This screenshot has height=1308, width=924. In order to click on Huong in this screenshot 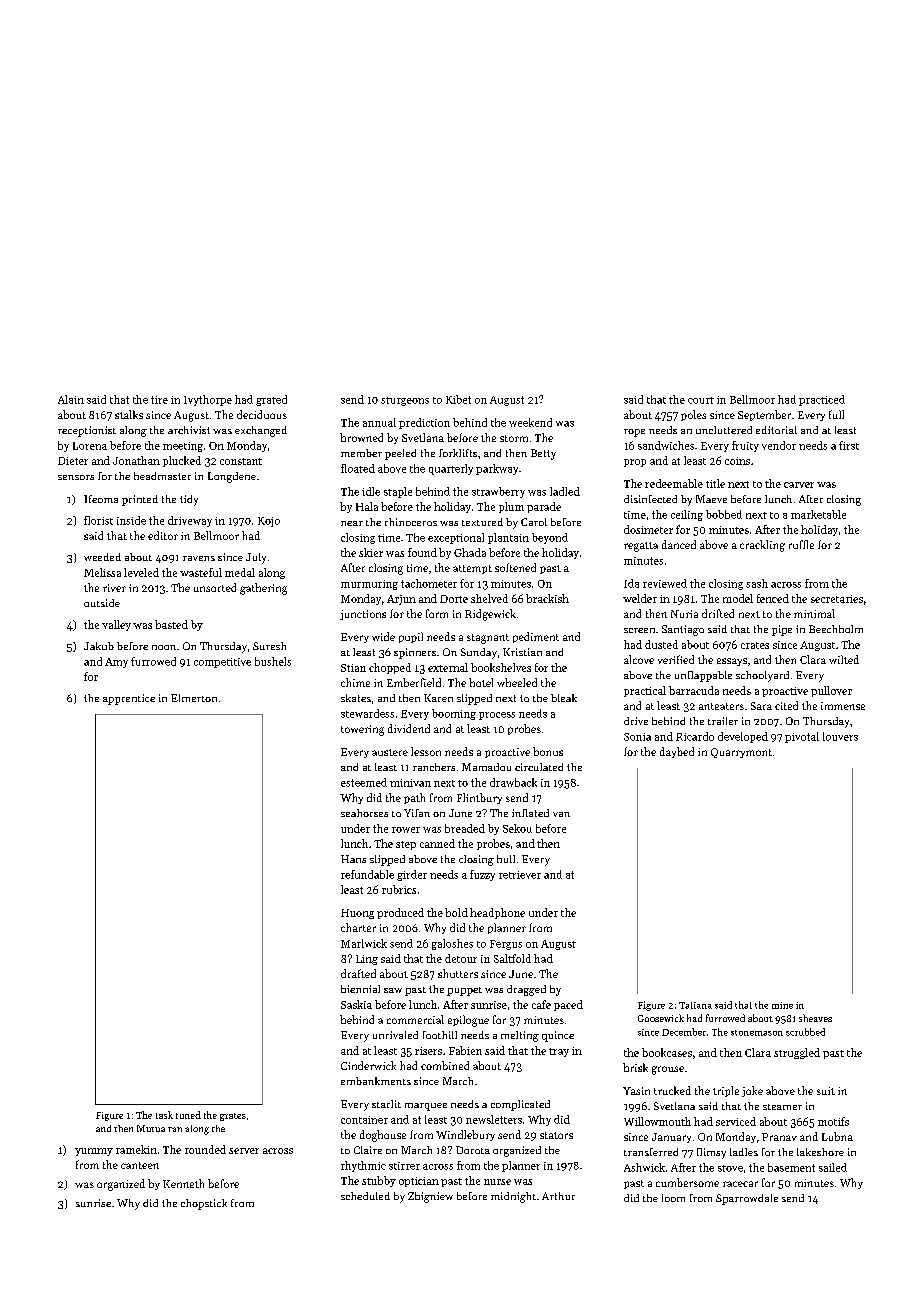, I will do `click(357, 914)`.
